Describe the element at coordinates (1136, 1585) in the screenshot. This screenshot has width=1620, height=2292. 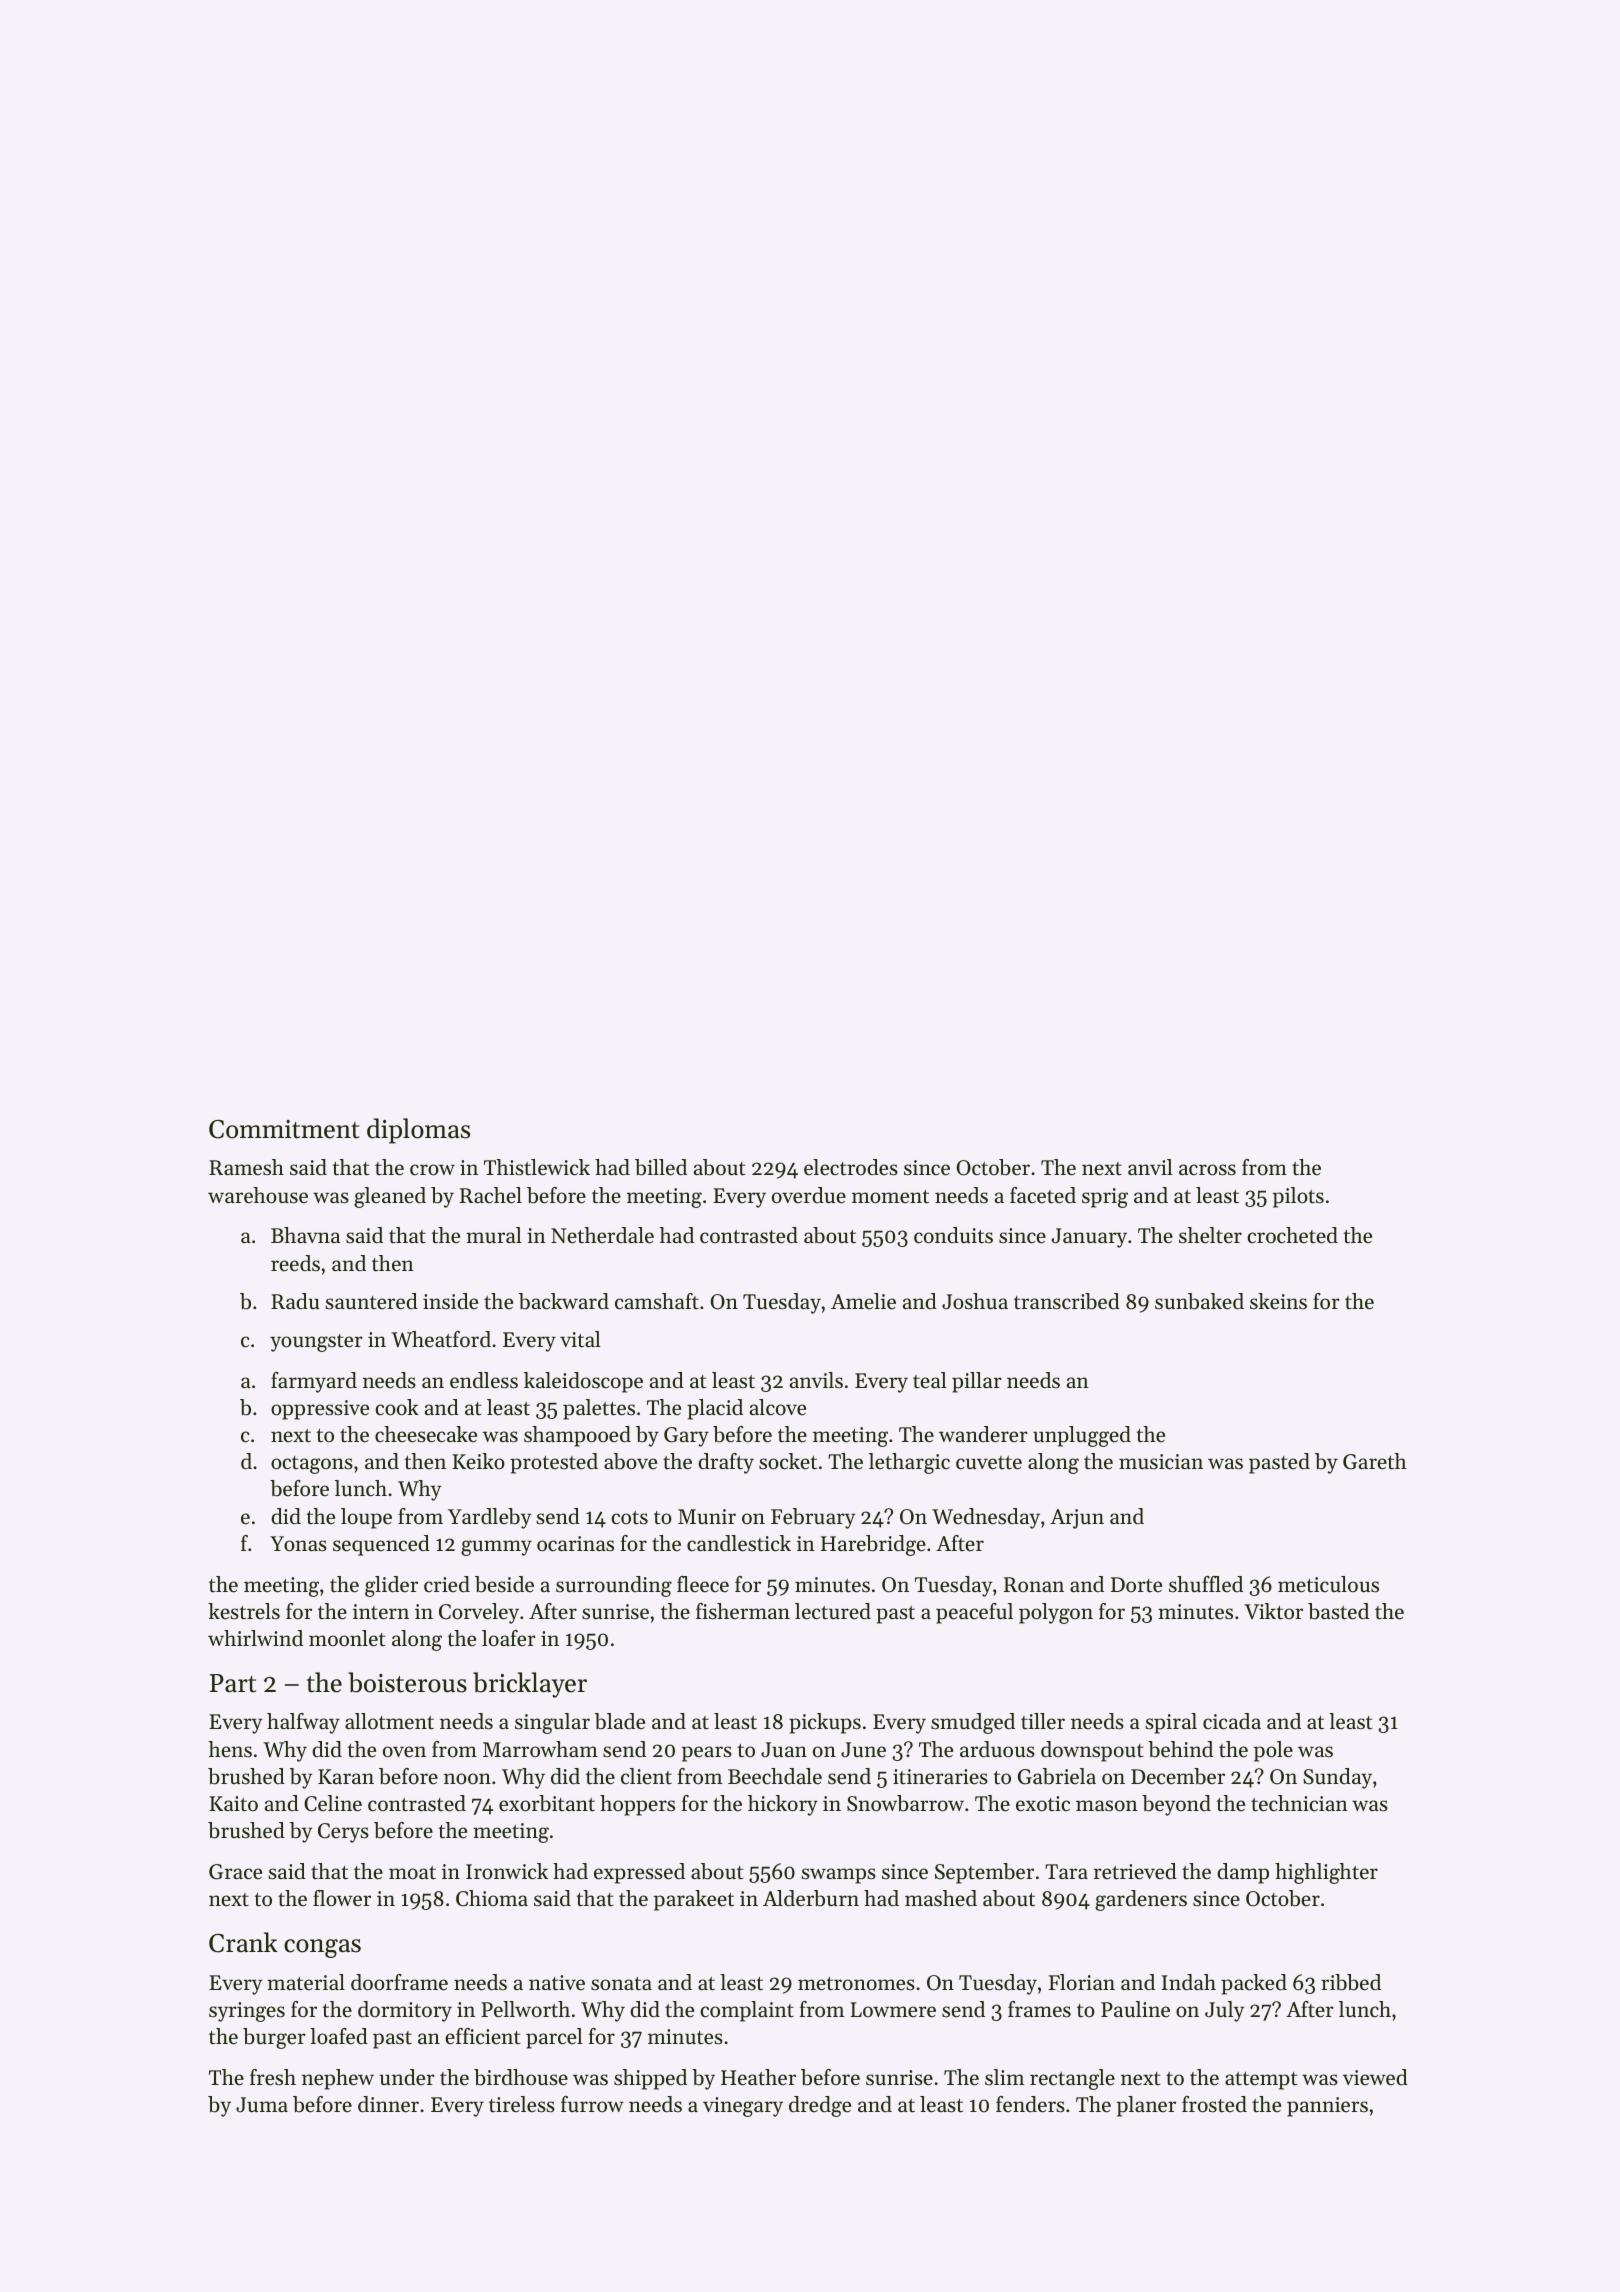
I see `Dorte` at that location.
